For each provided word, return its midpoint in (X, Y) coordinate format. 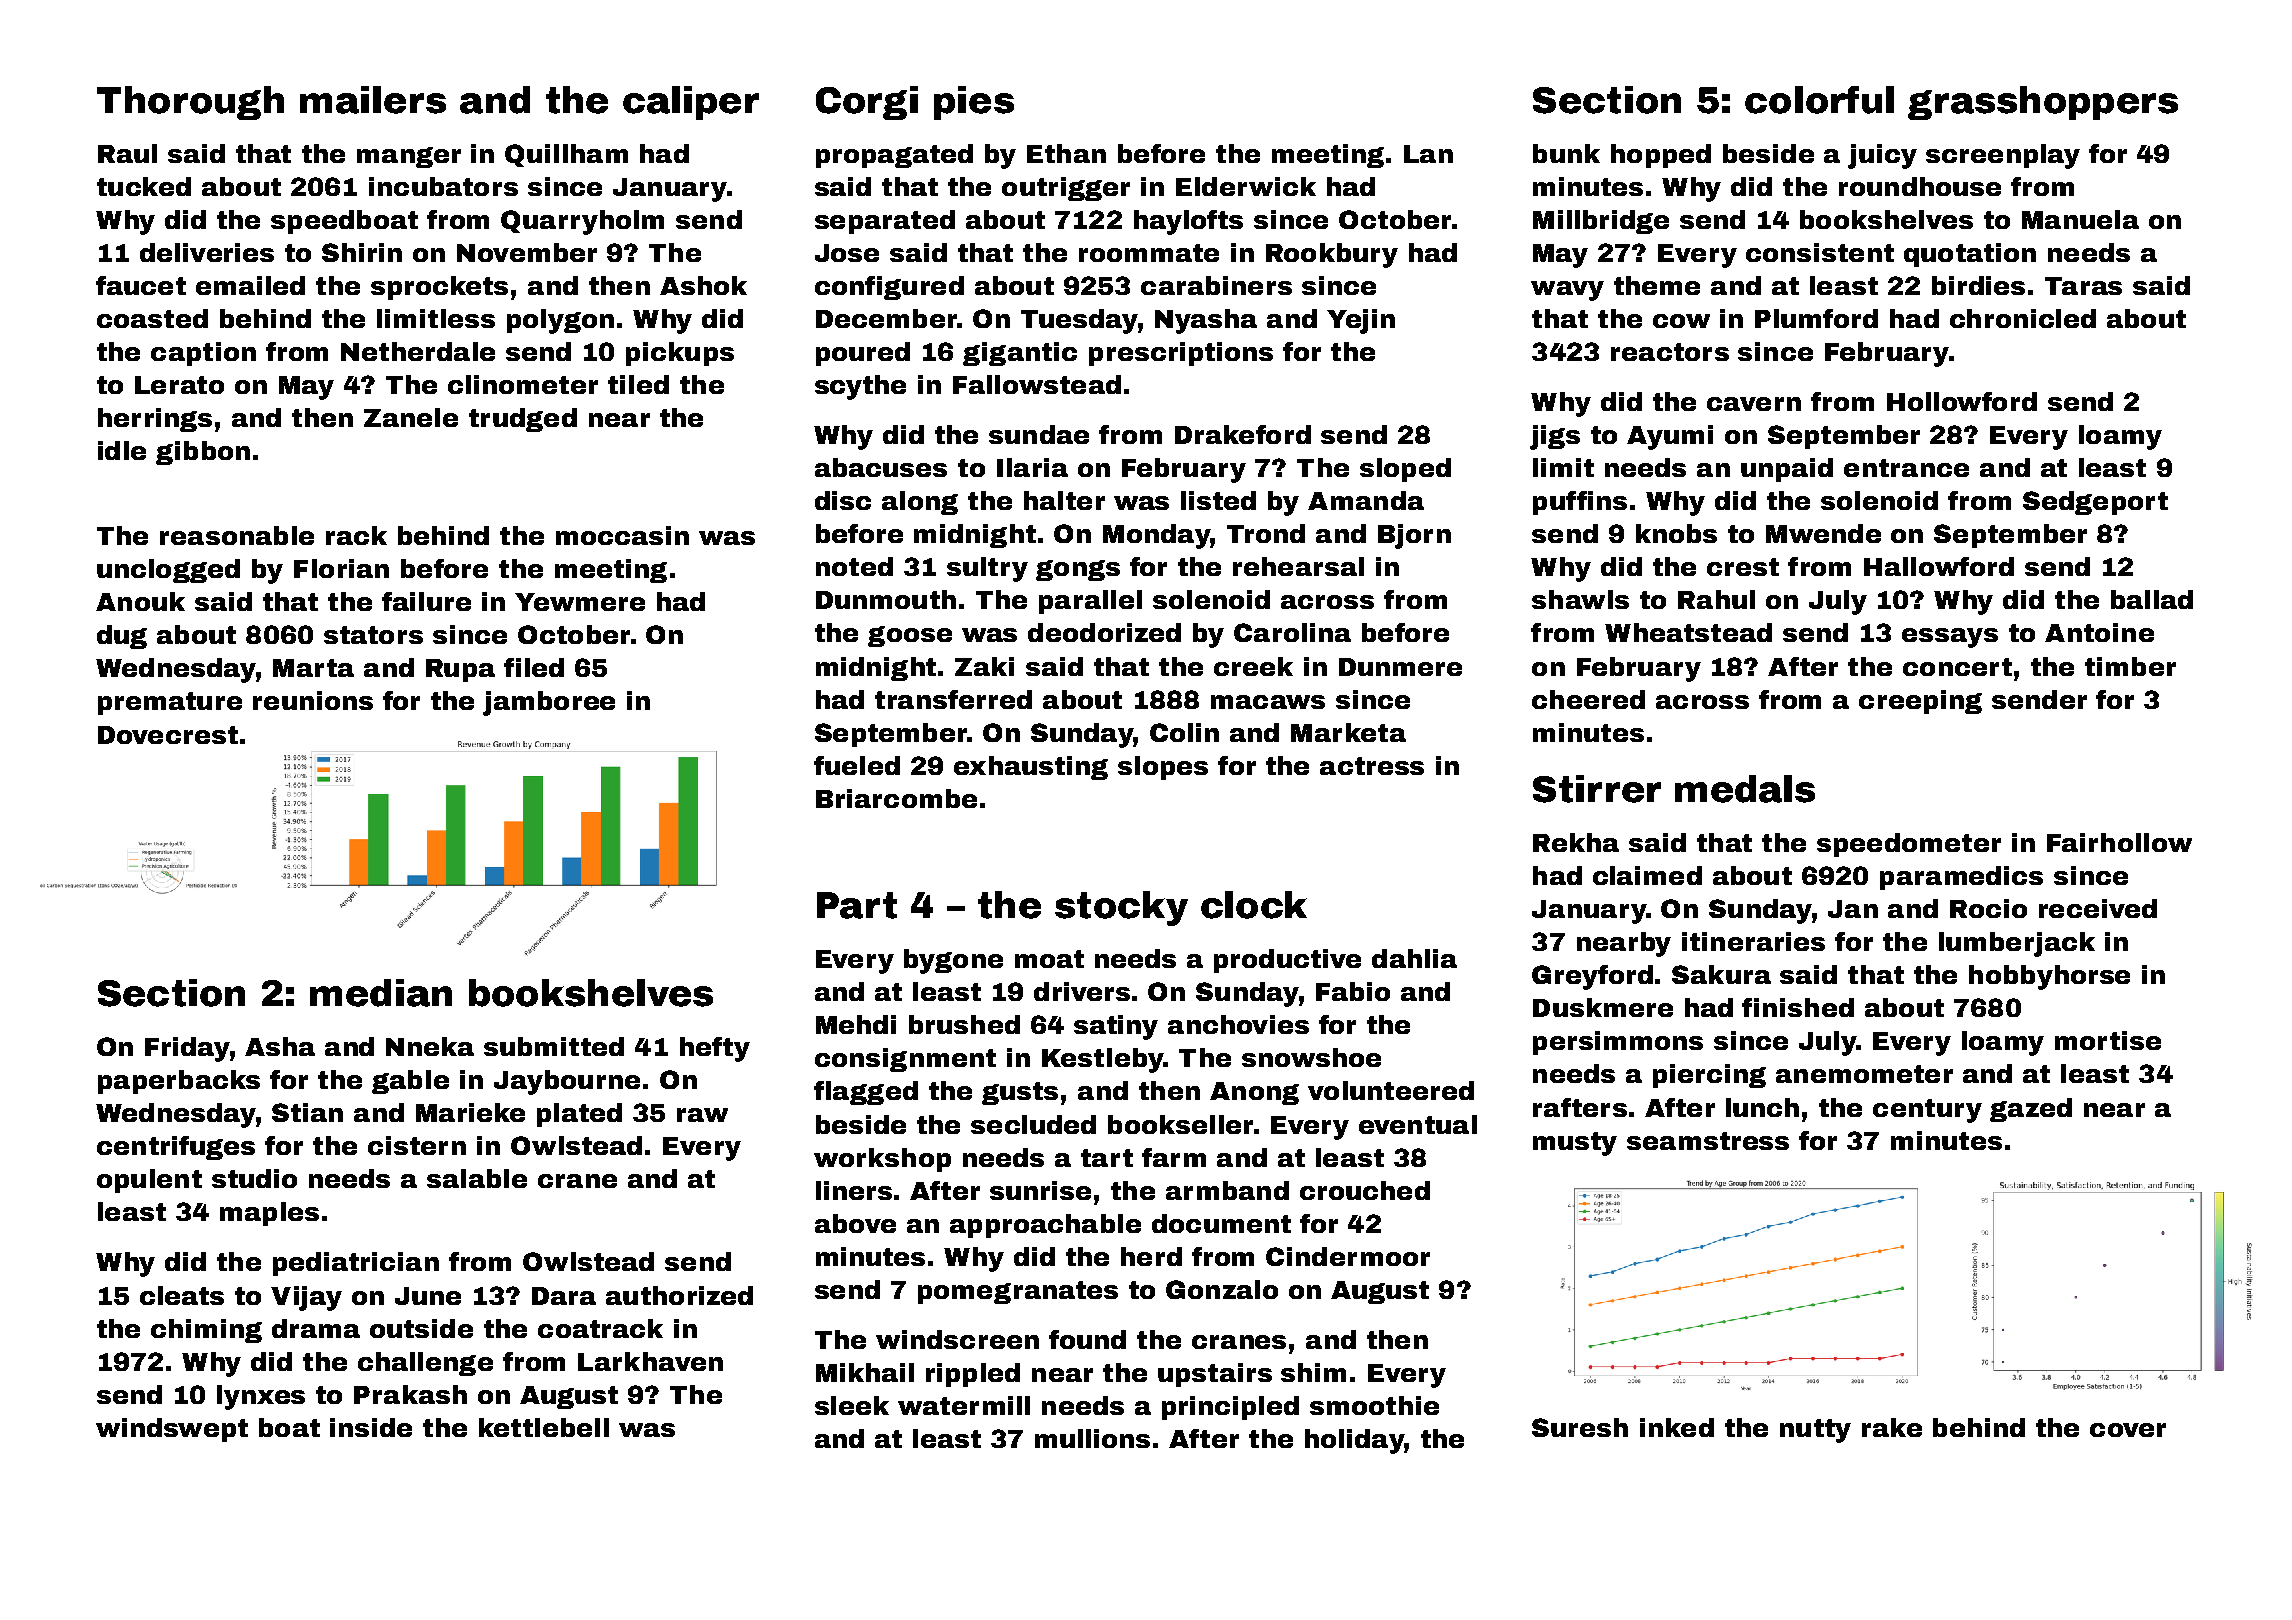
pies (974, 103)
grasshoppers (2043, 103)
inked (1677, 1427)
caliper (691, 103)
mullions (1092, 1438)
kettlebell (544, 1427)
